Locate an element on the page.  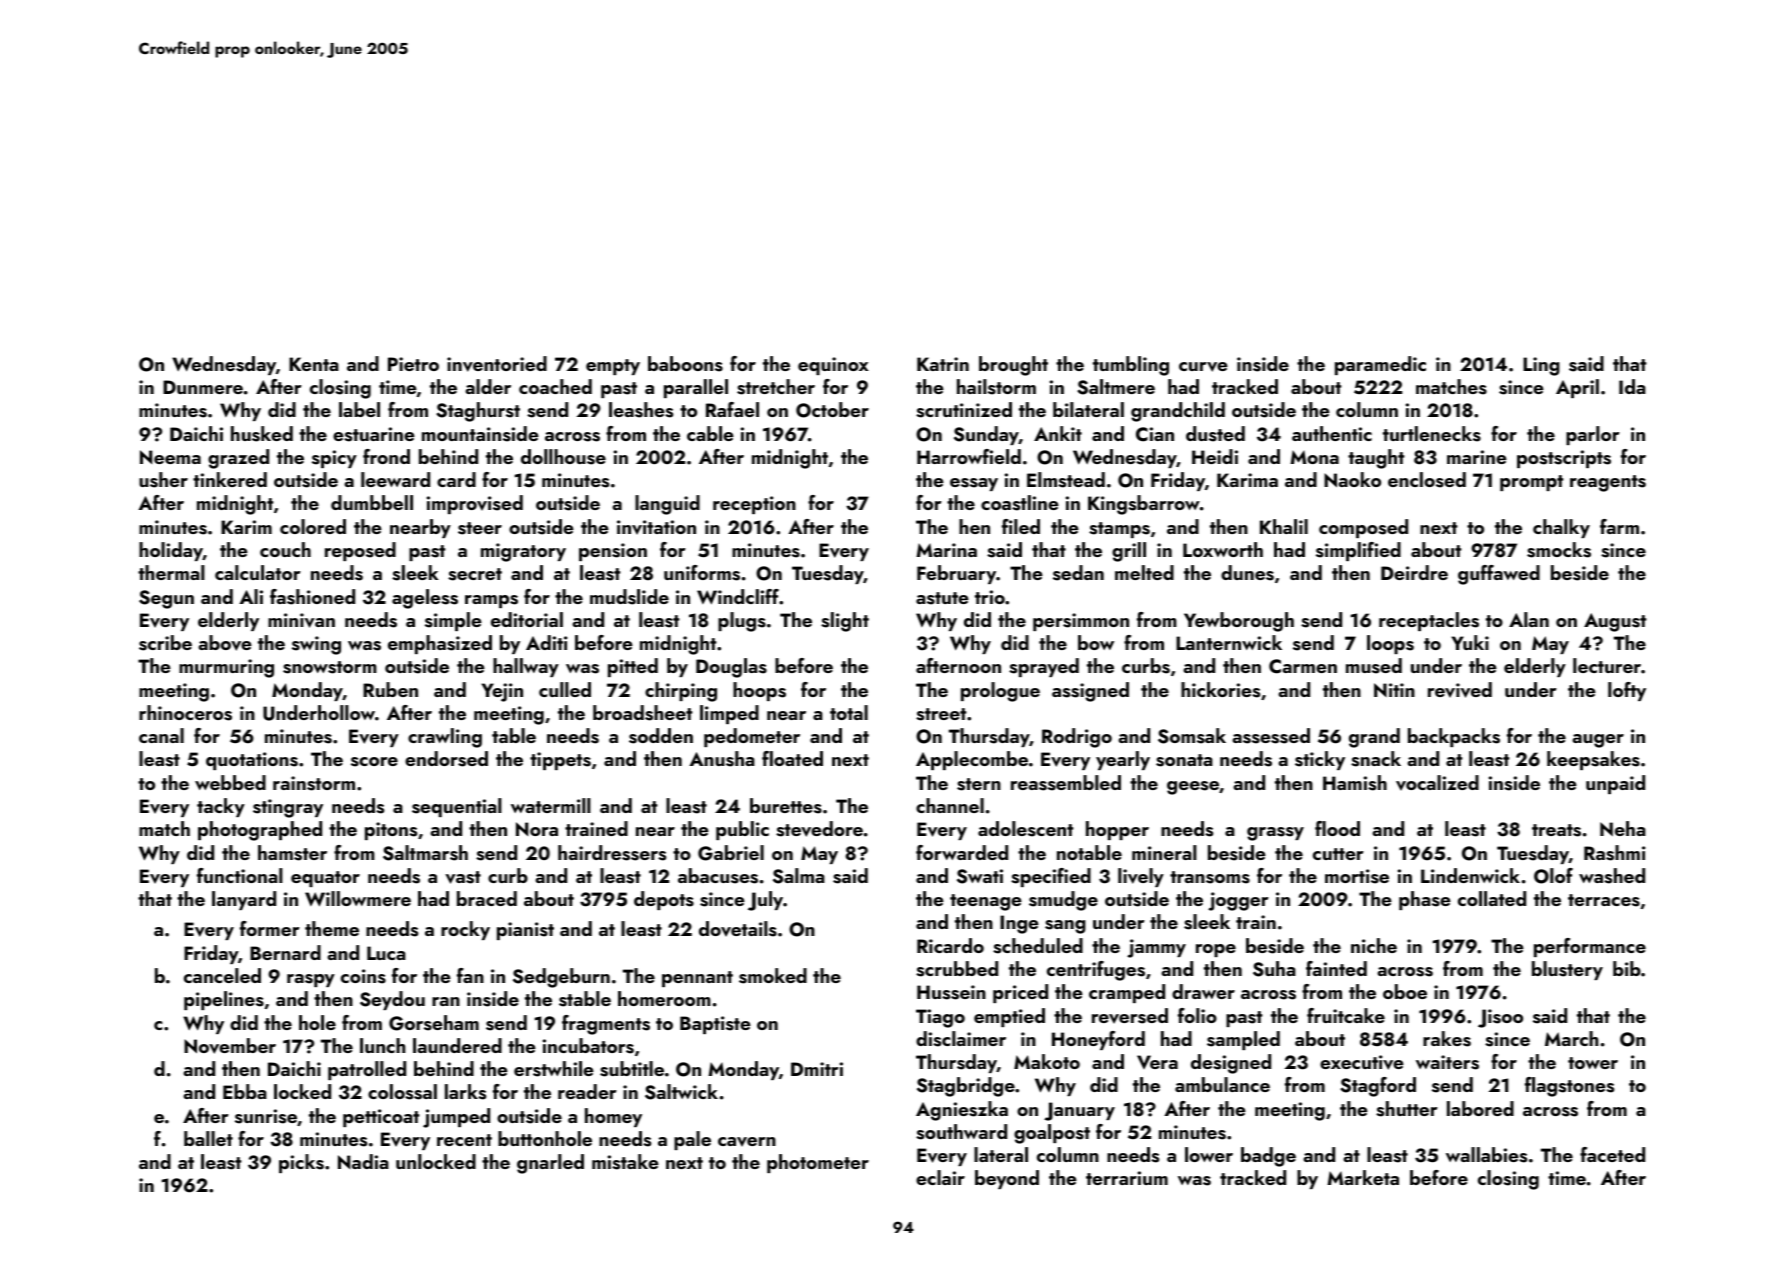
Windcliff is located at coordinates (738, 597).
